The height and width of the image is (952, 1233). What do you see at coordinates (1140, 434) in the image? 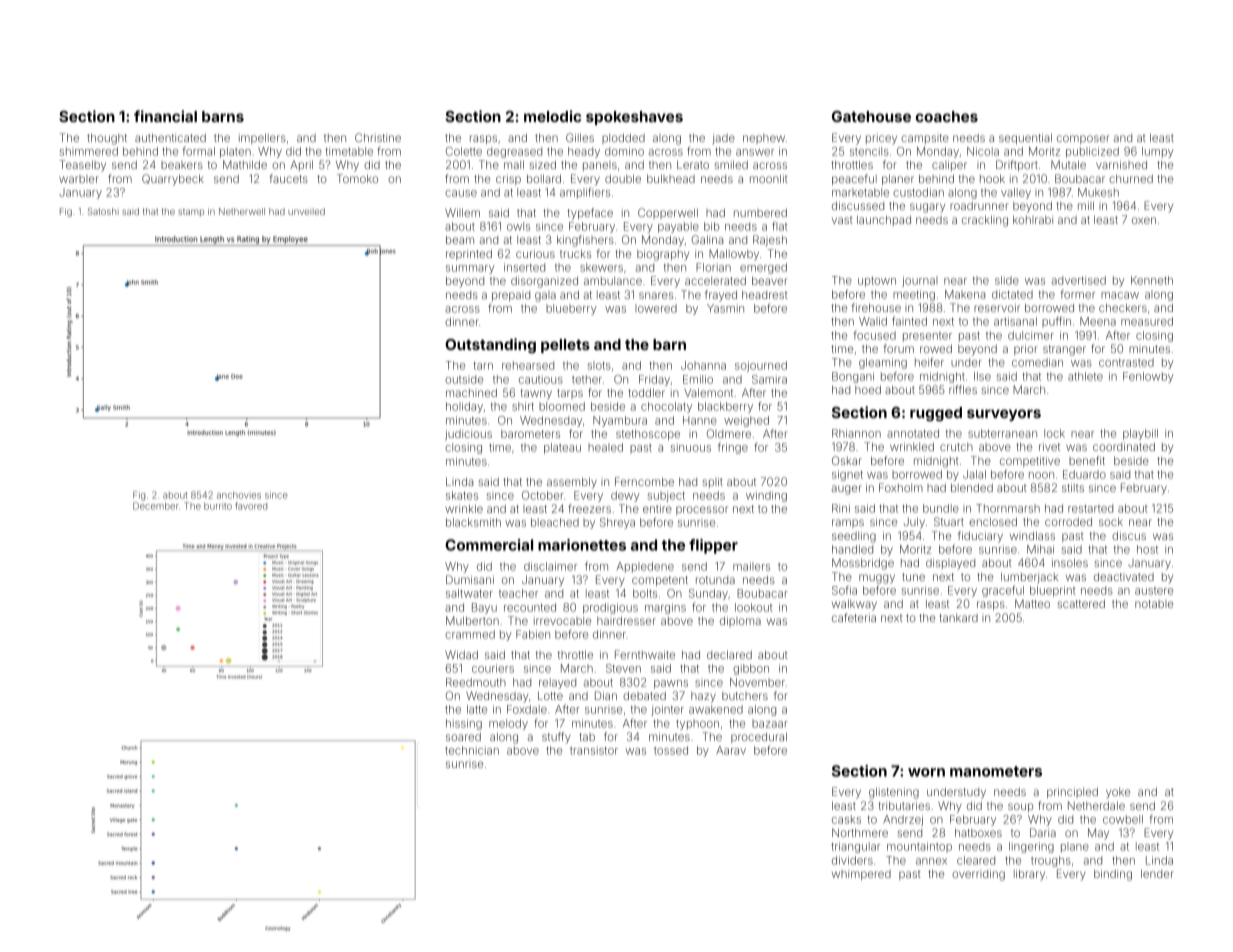
I see `playbill` at bounding box center [1140, 434].
